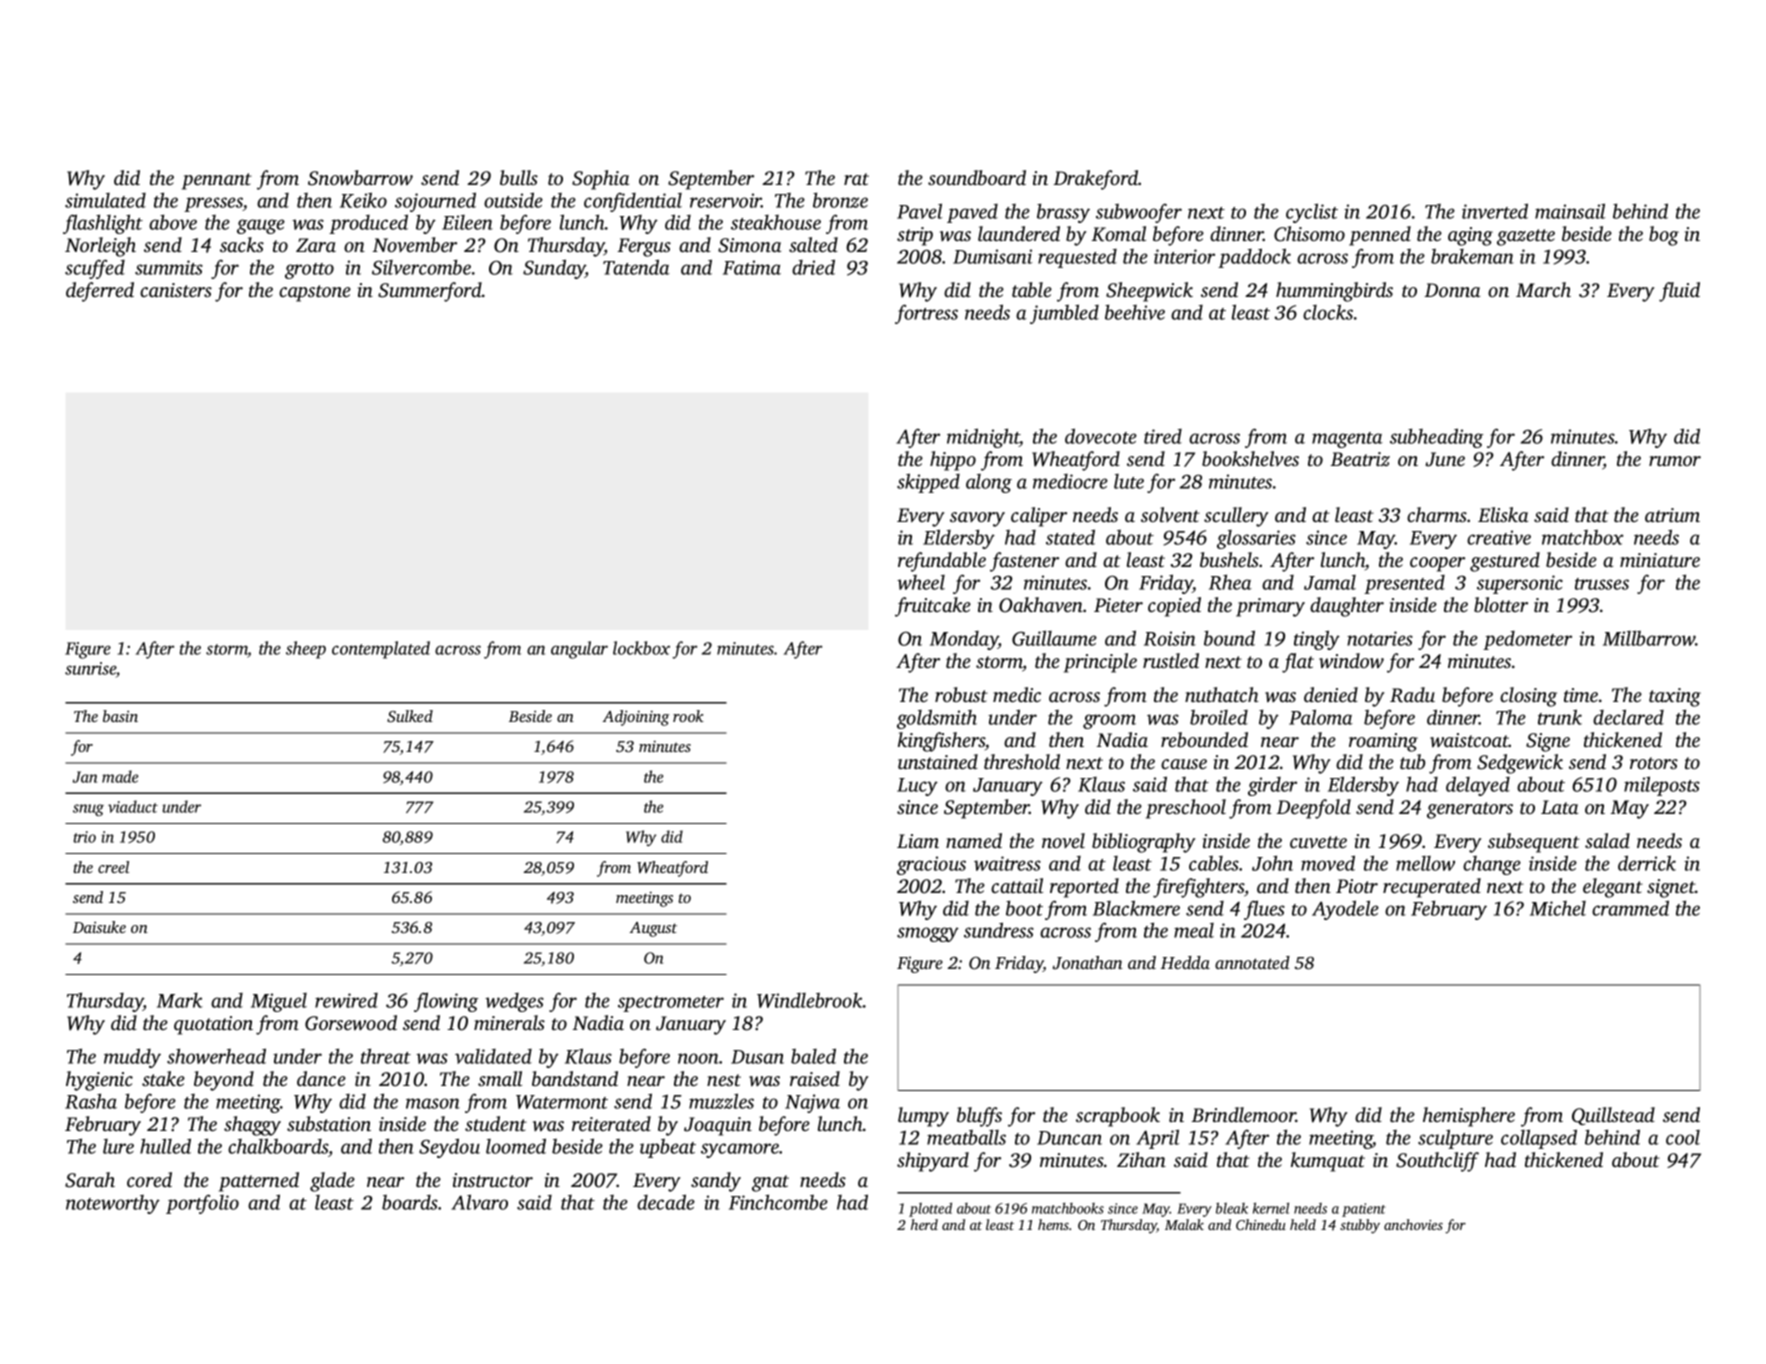  What do you see at coordinates (1570, 211) in the page?
I see `mainsail` at bounding box center [1570, 211].
